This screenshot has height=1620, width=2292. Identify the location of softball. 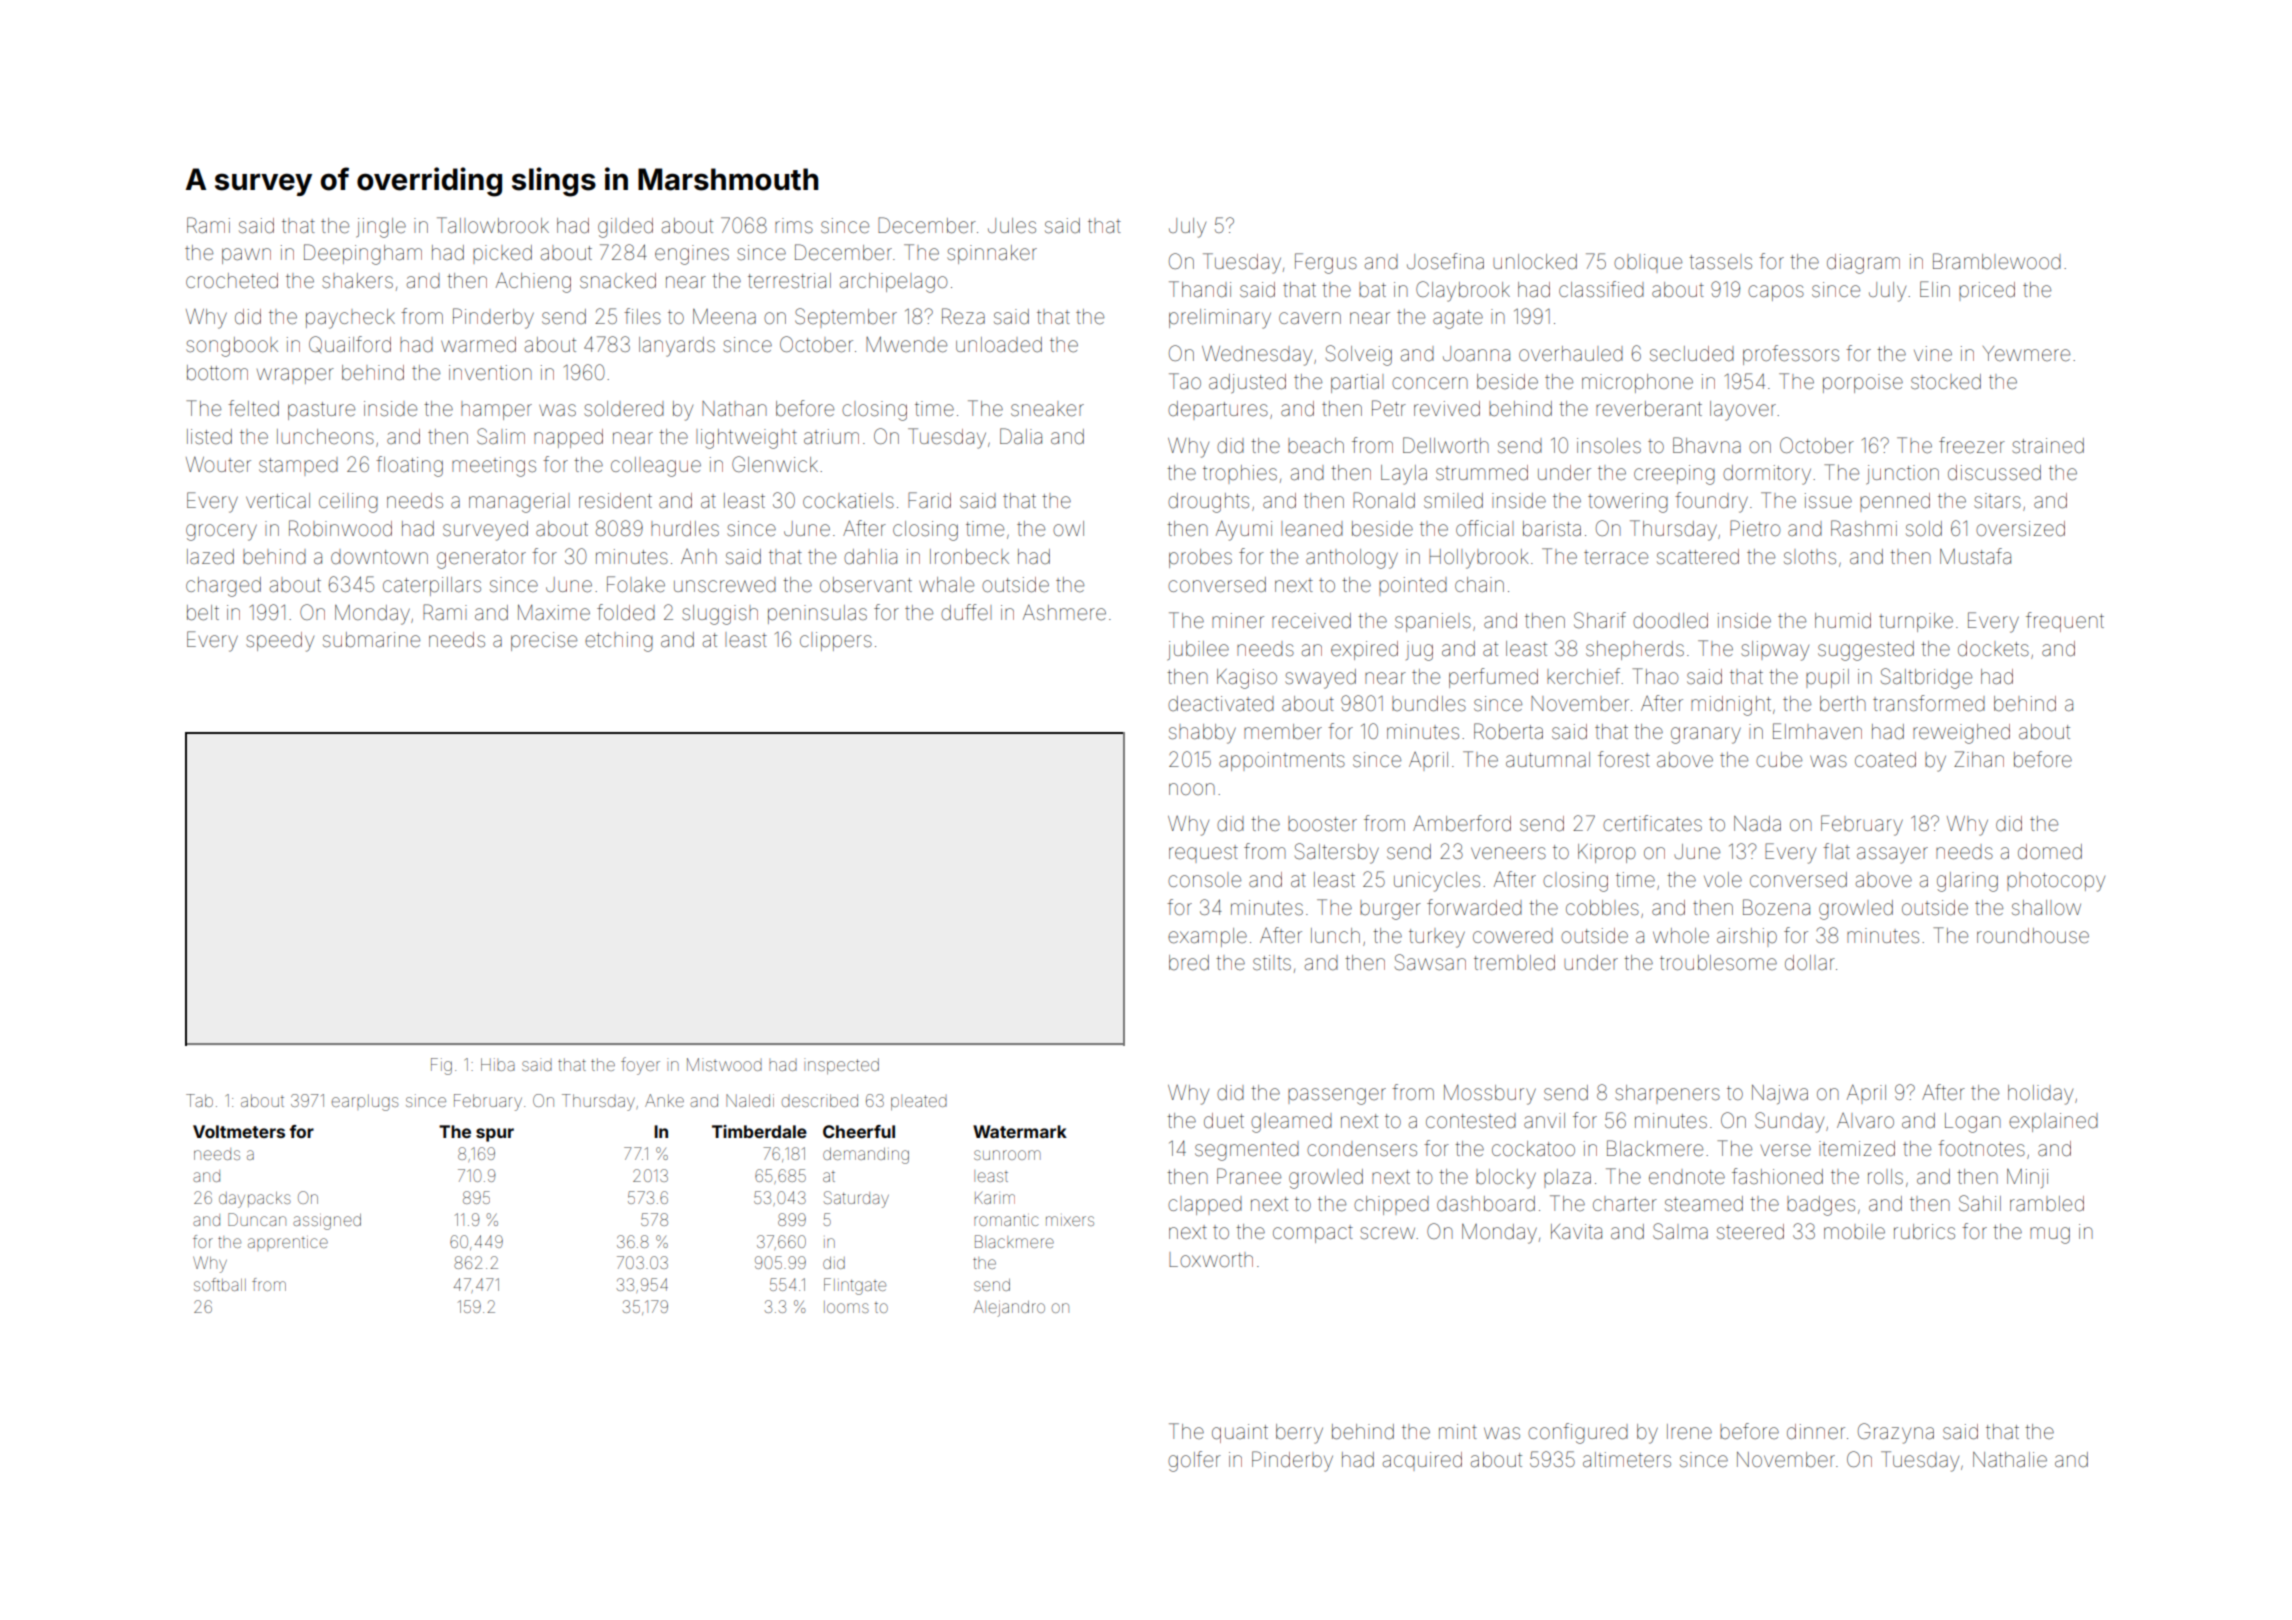
(220, 1284).
